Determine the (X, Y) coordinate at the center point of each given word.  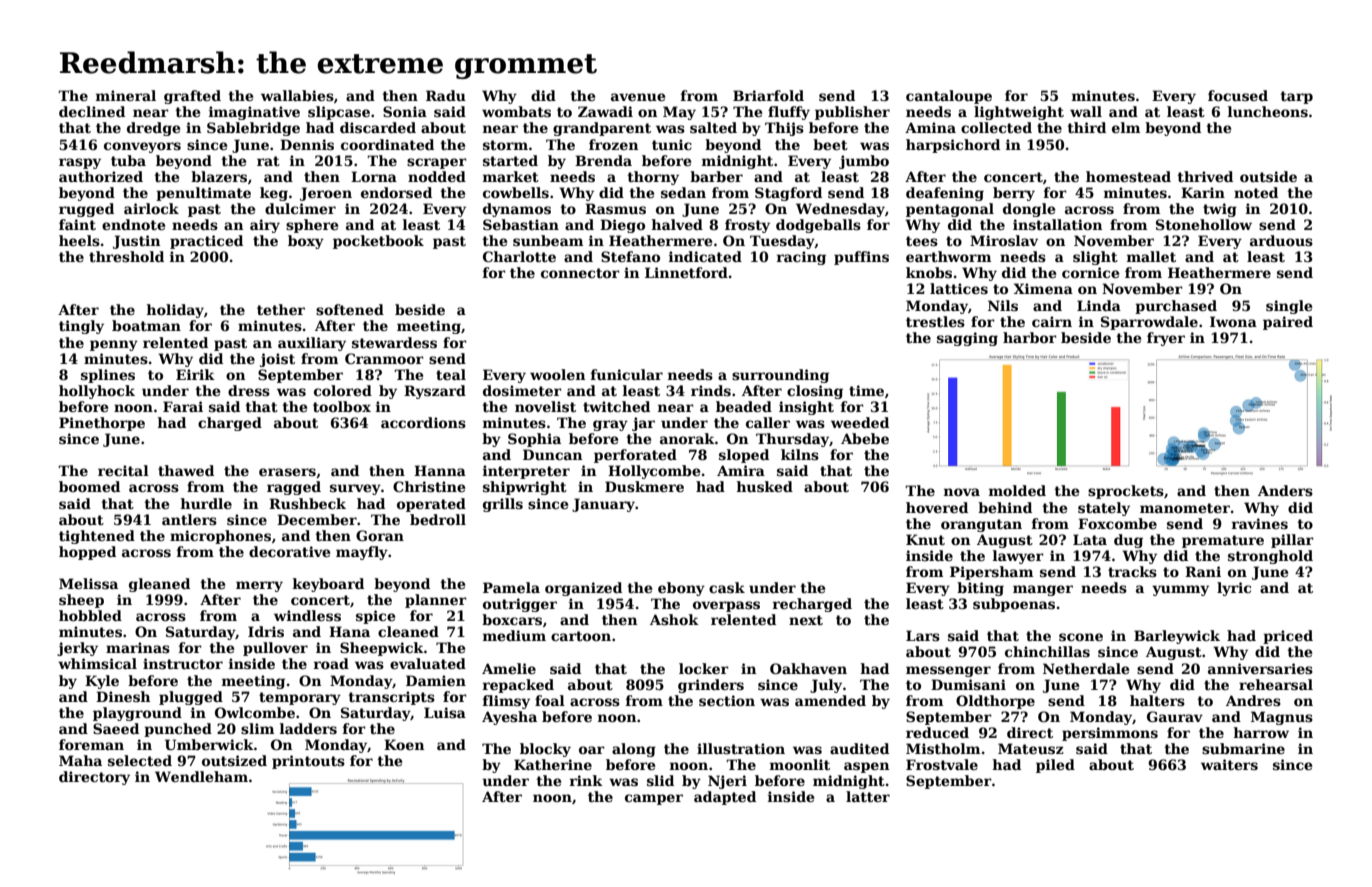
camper (654, 799)
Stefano (630, 256)
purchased (1176, 307)
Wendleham (201, 776)
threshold (126, 256)
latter (868, 796)
